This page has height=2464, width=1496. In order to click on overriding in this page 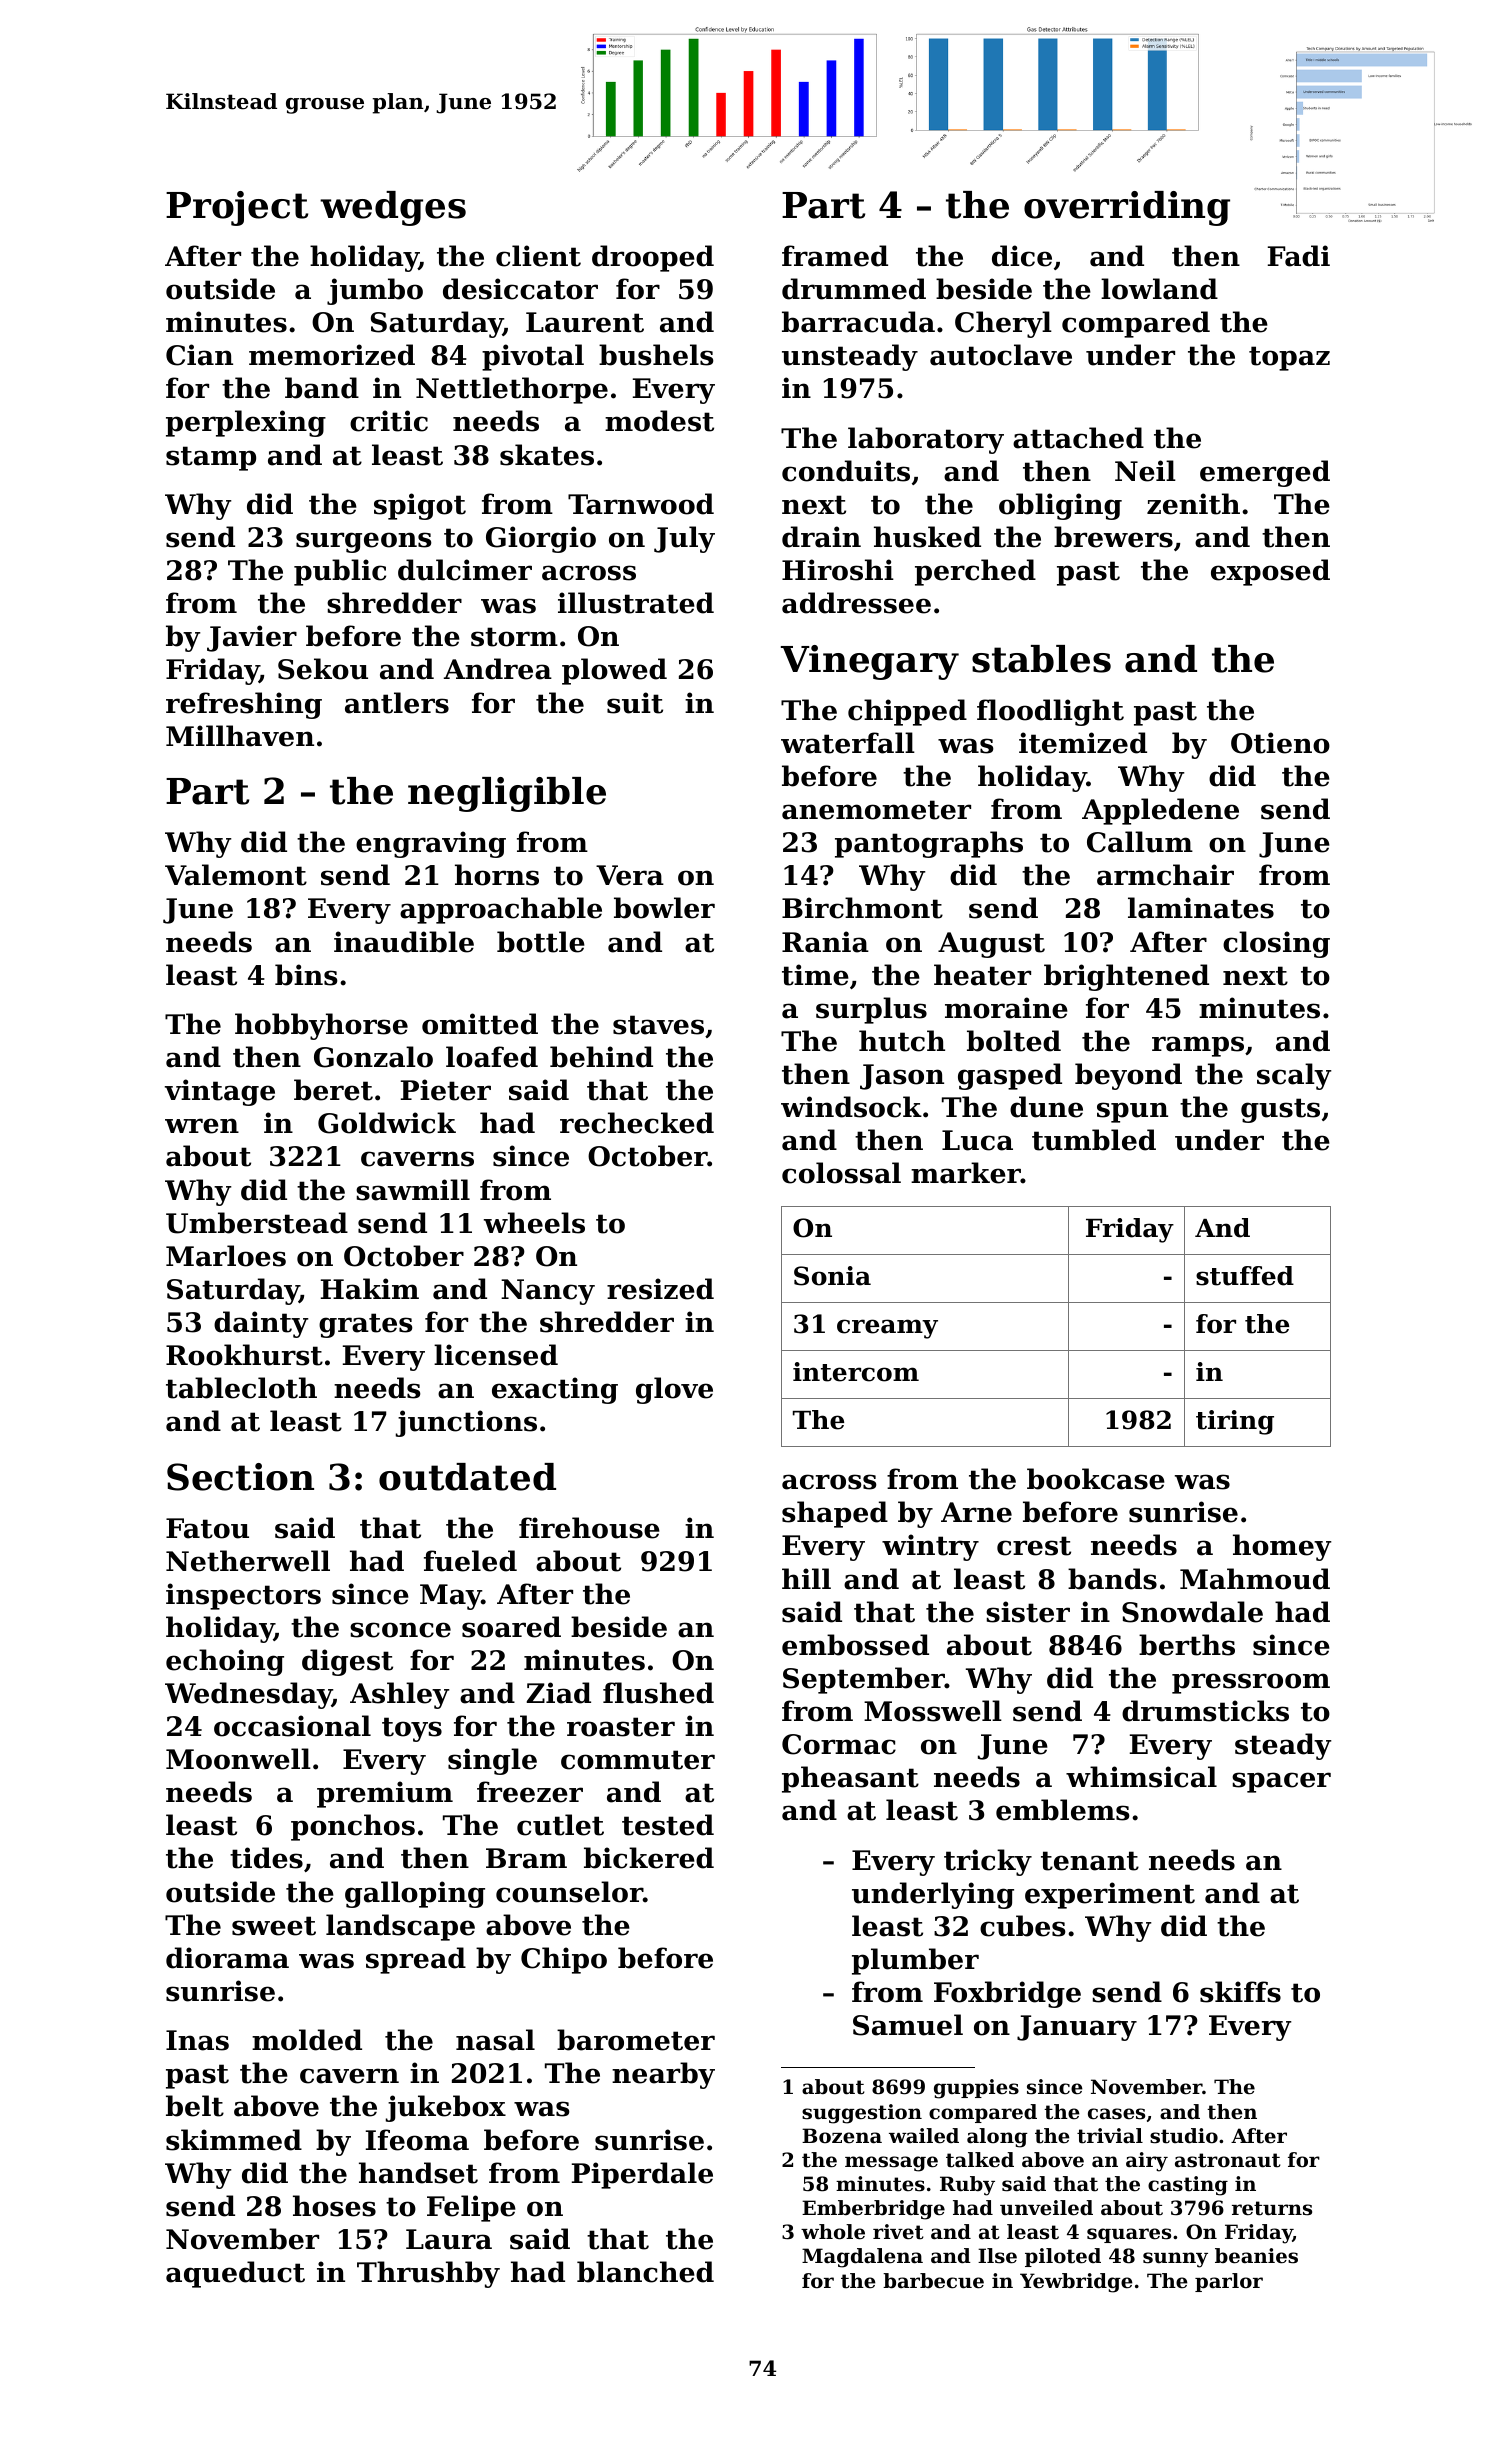, I will do `click(1127, 208)`.
